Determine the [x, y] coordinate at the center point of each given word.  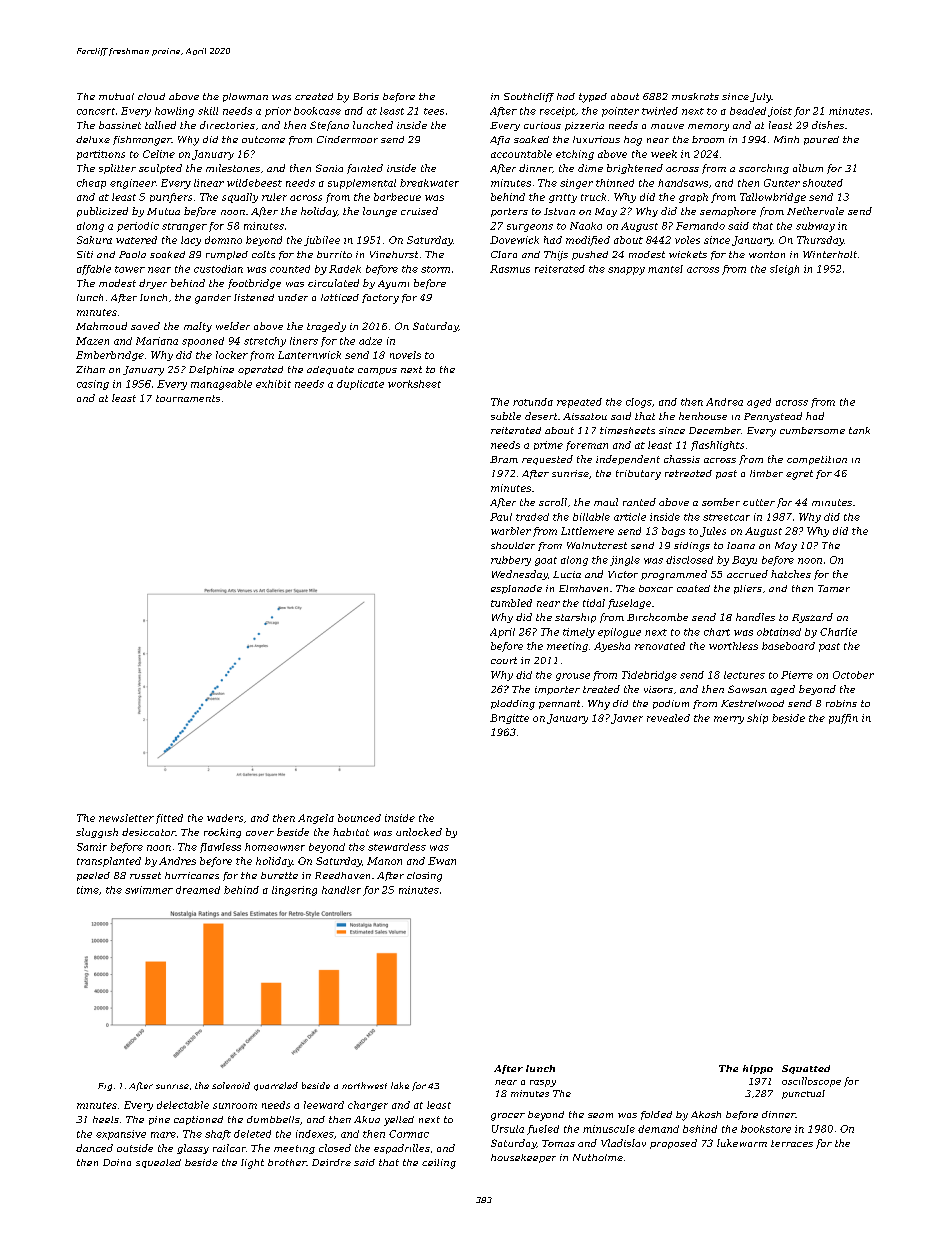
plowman [245, 97]
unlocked [419, 832]
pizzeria [584, 126]
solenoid [231, 1085]
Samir [92, 847]
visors [658, 689]
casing [93, 385]
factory [380, 299]
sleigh [784, 270]
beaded [748, 111]
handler [341, 890]
